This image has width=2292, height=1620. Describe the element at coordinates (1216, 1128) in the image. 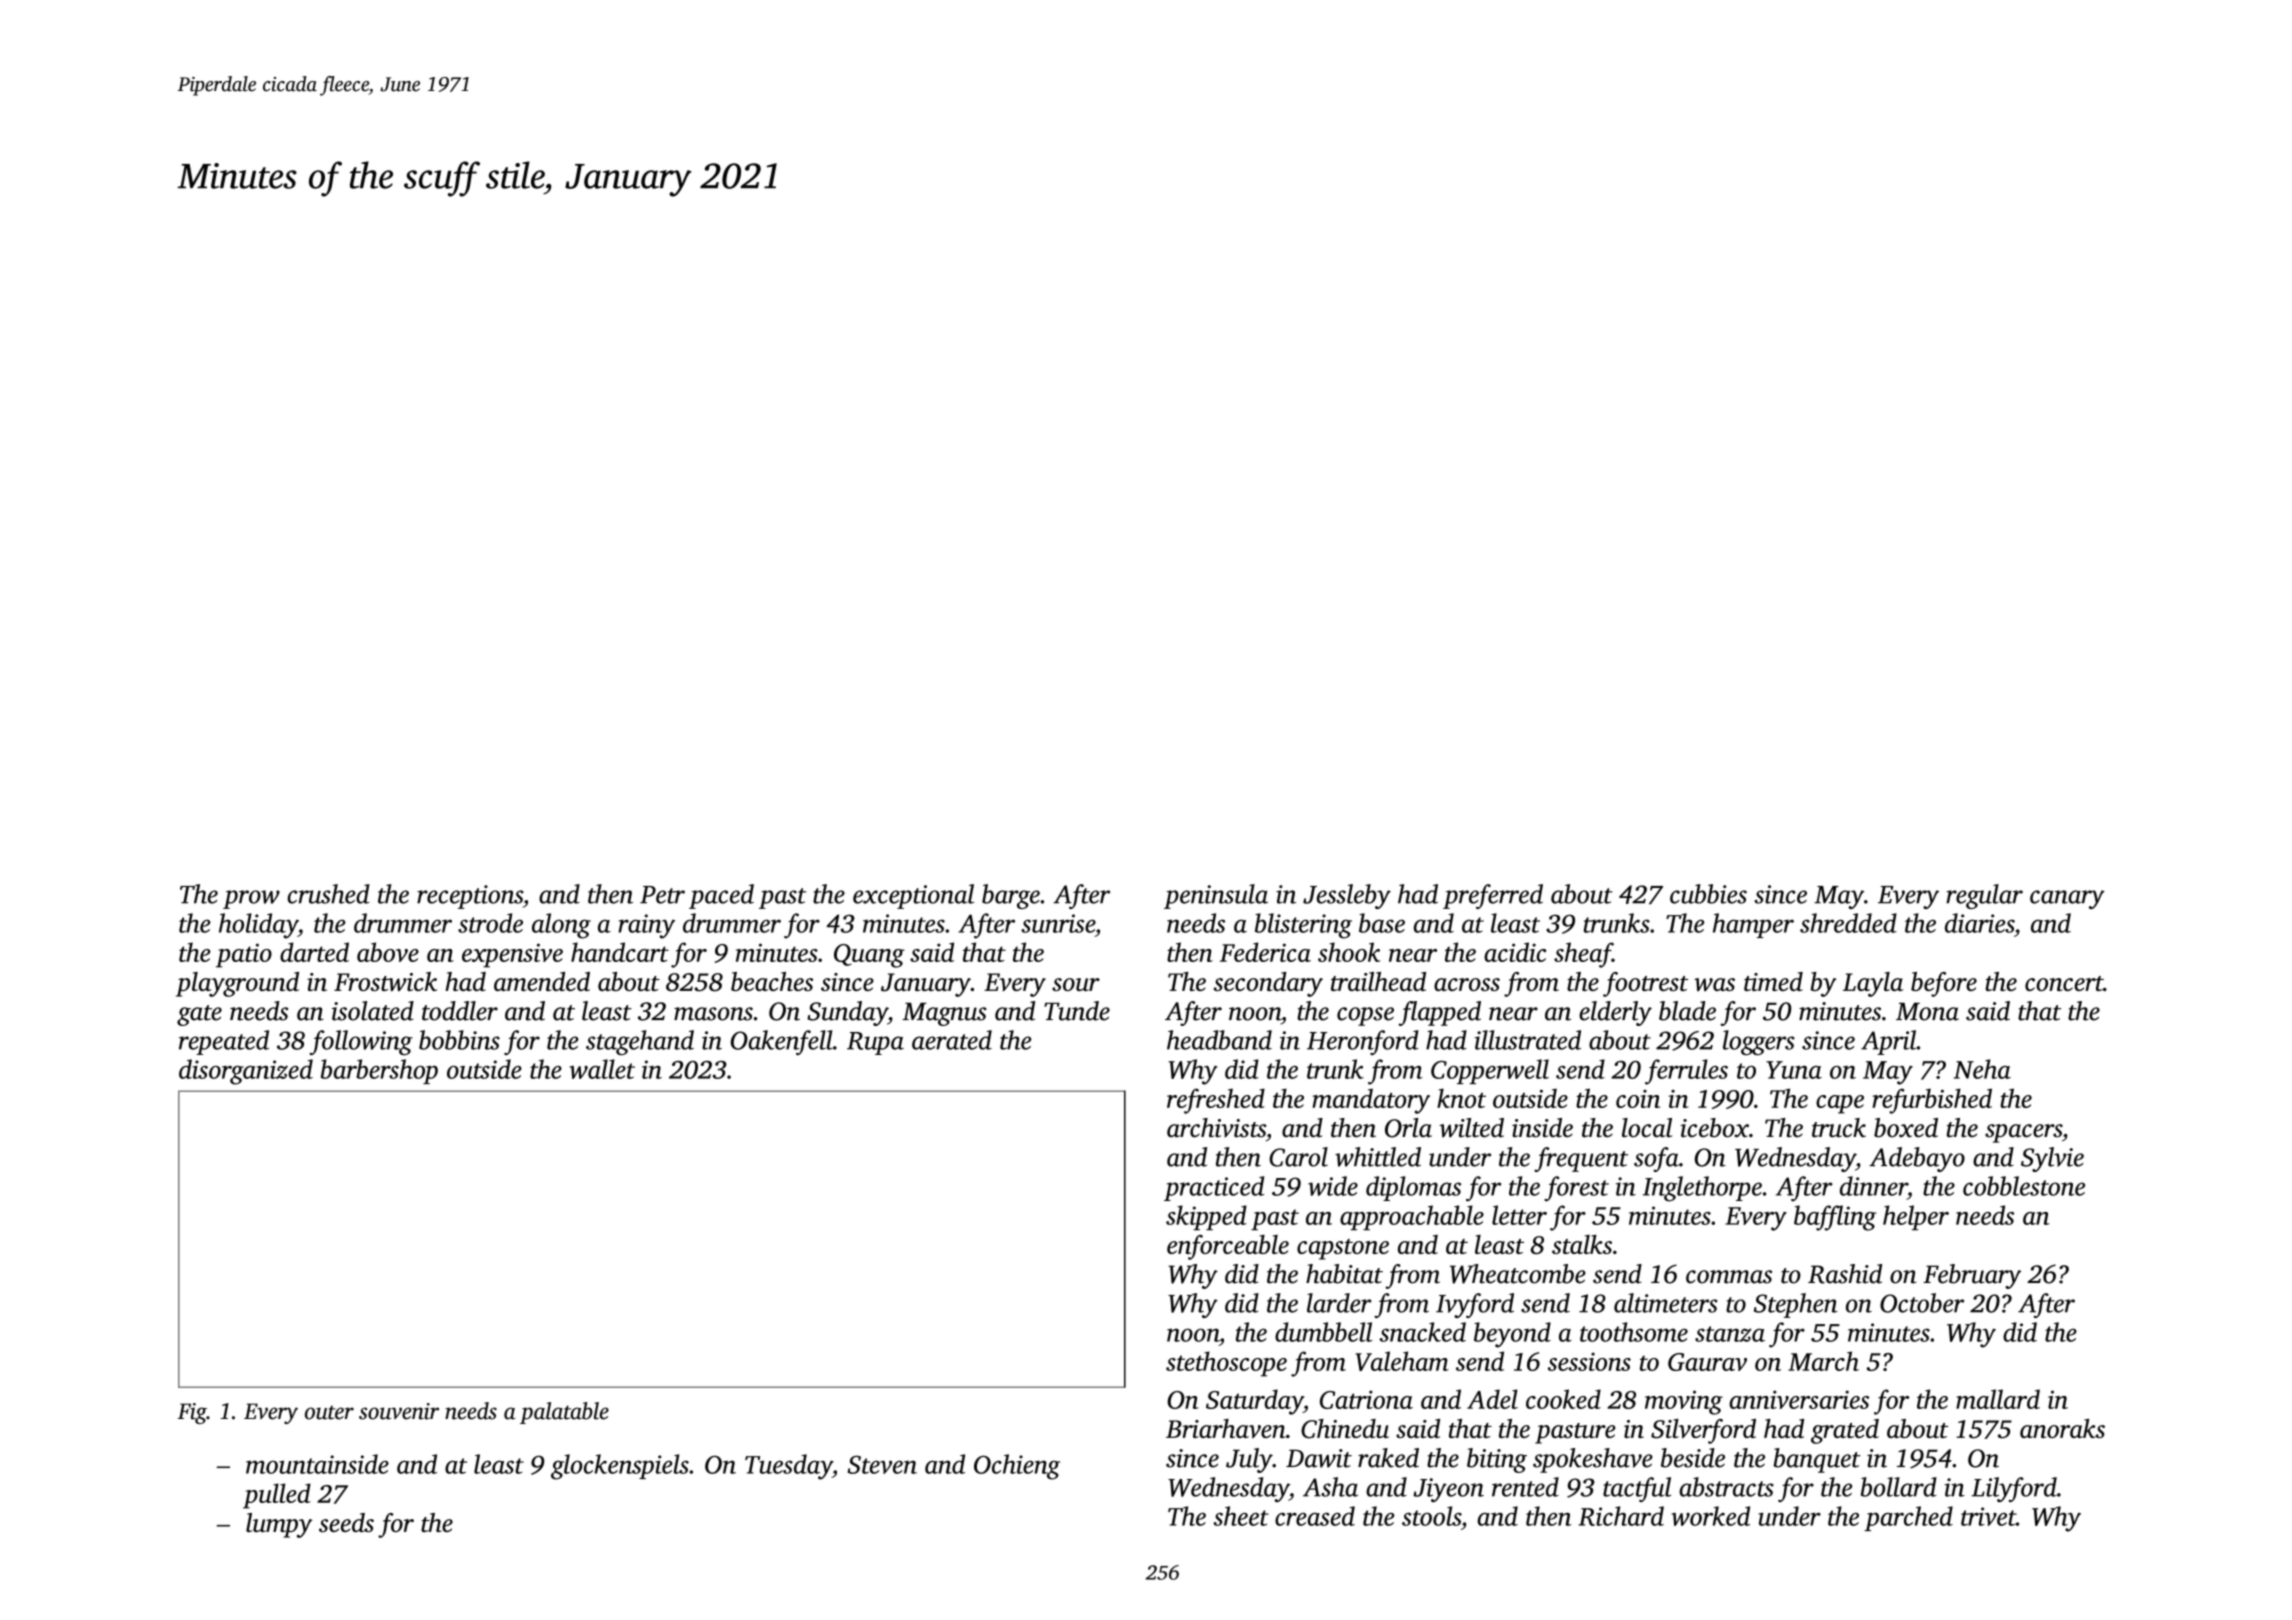

I see `archivists` at that location.
